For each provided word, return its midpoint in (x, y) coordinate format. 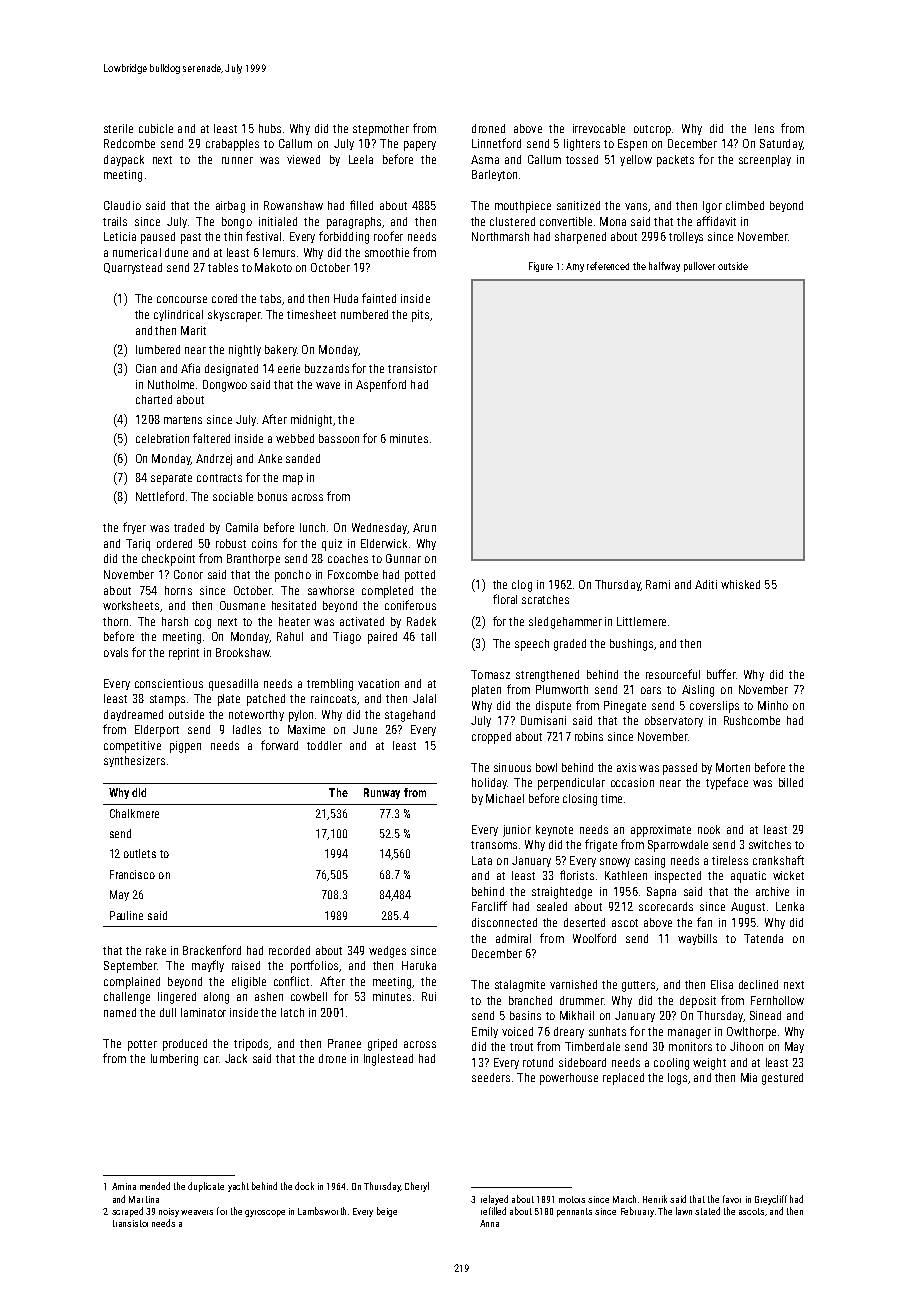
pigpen (185, 747)
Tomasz (490, 674)
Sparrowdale (678, 846)
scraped (127, 1212)
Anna (489, 1223)
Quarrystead (133, 268)
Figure (541, 267)
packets (675, 161)
